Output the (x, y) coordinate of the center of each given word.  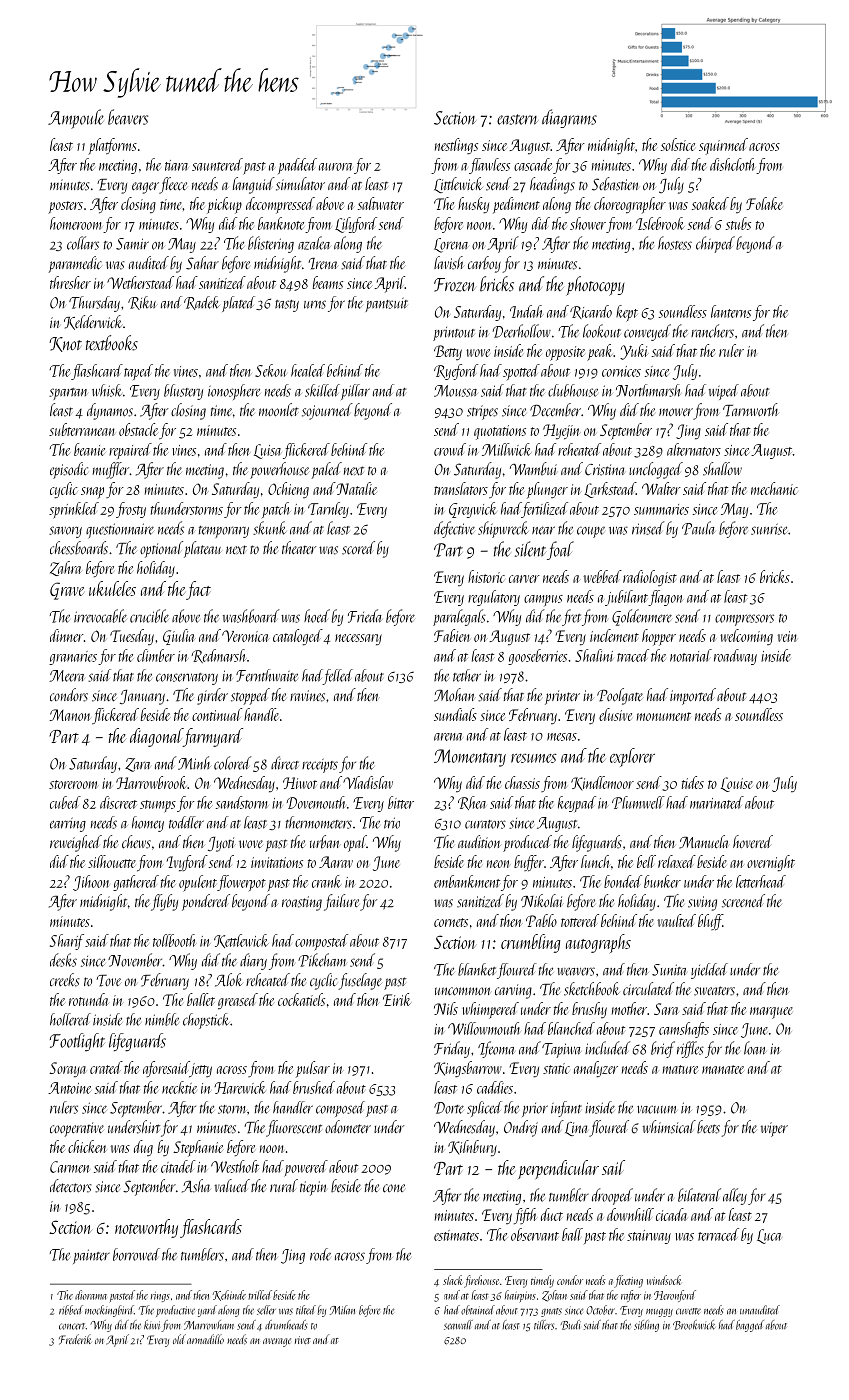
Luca (769, 1236)
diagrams (569, 118)
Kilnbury (472, 1148)
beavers (128, 117)
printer (562, 697)
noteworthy (146, 1228)
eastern (517, 119)
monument (664, 716)
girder (212, 696)
